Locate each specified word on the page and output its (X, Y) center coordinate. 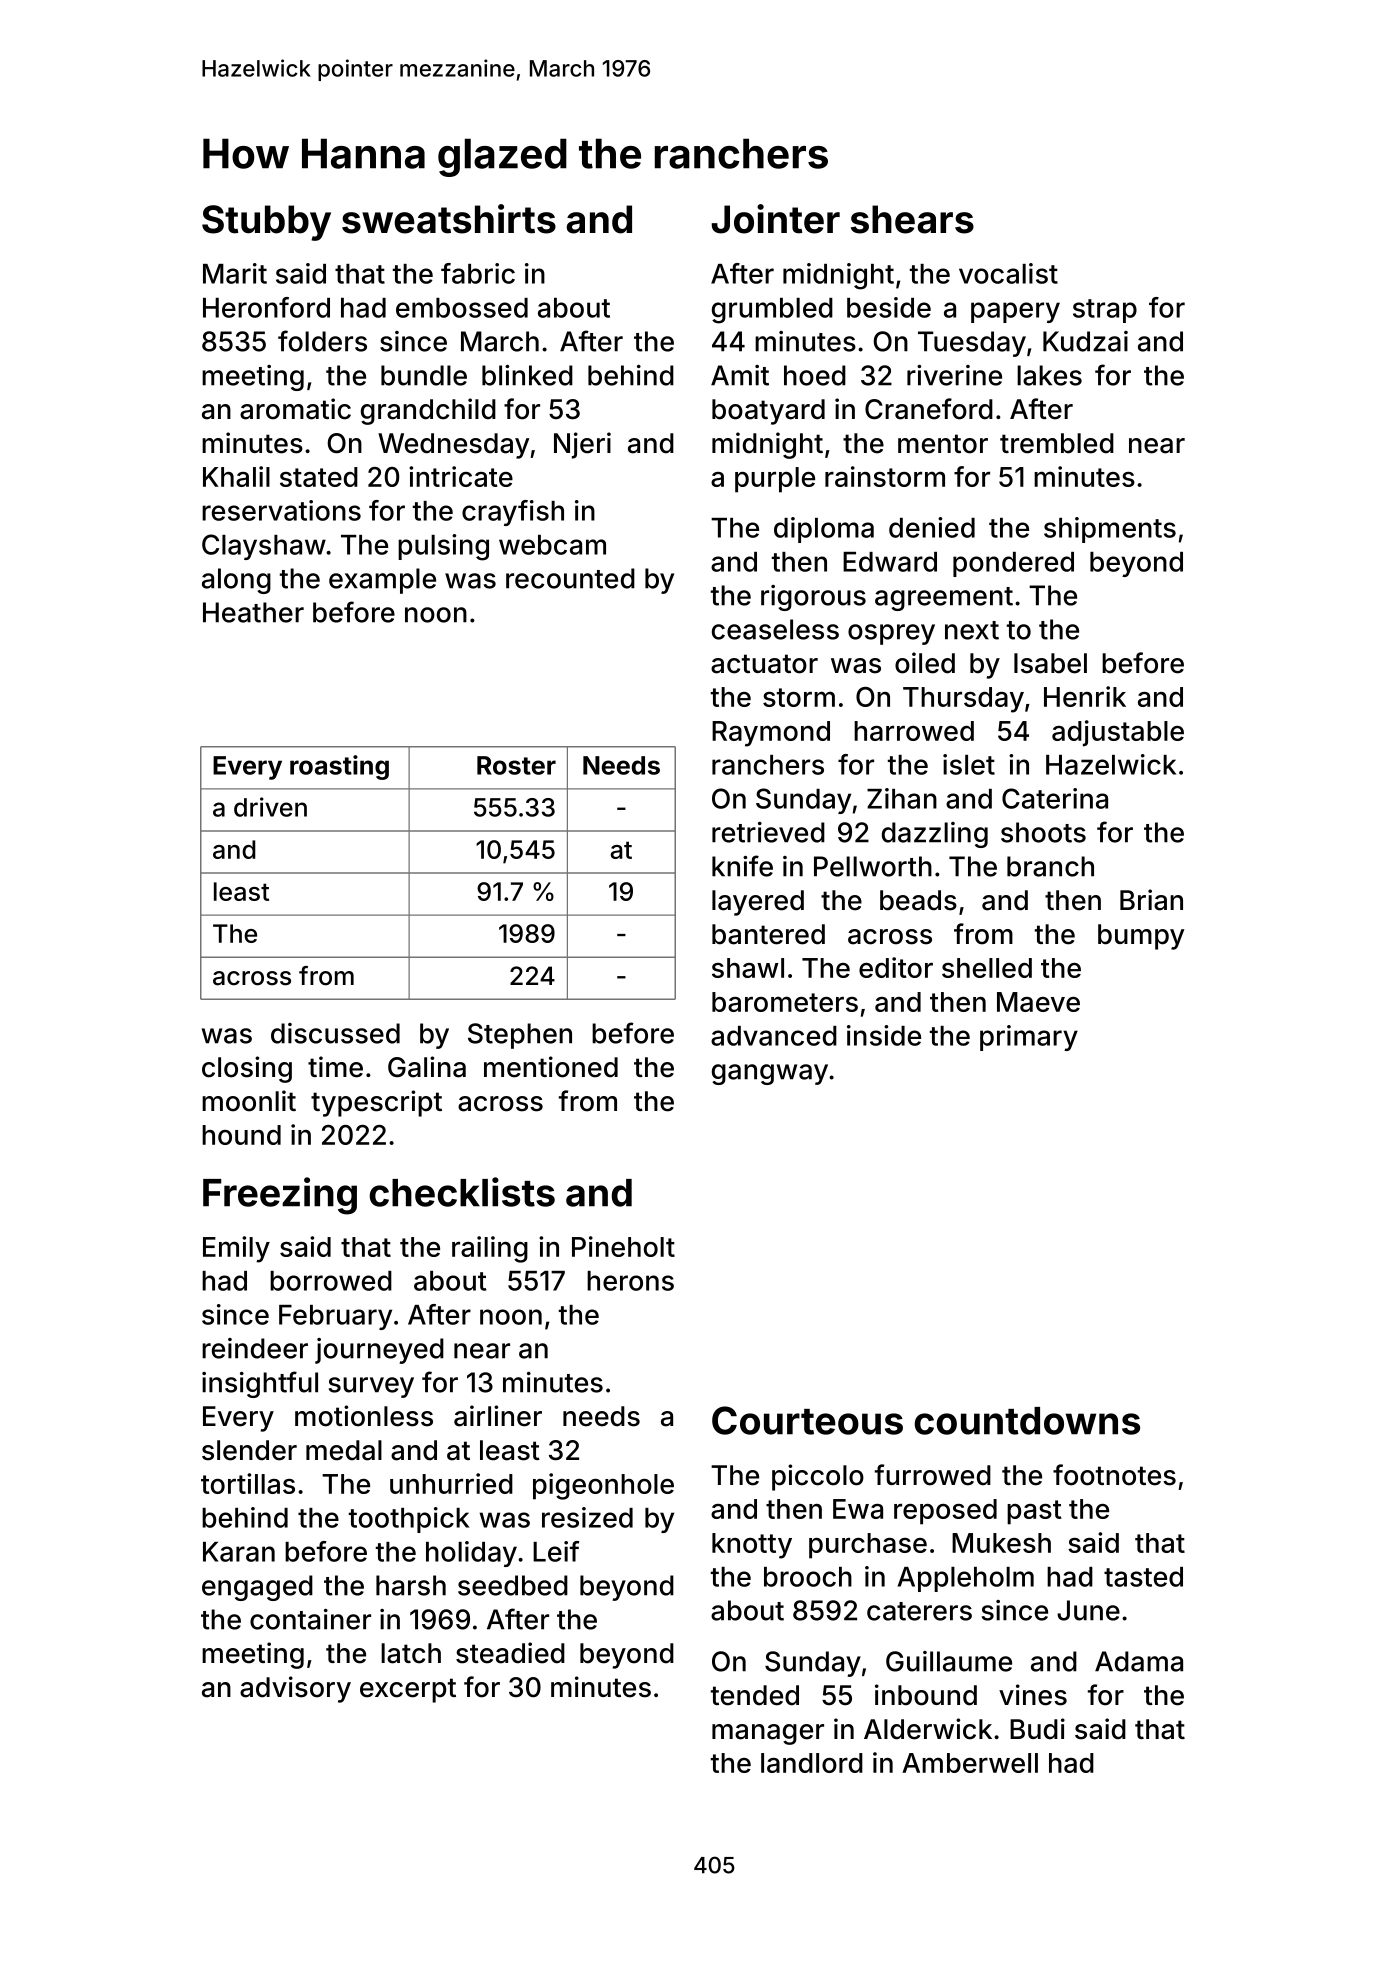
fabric (478, 273)
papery (1015, 312)
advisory (295, 1689)
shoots (1043, 832)
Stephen (520, 1036)
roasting (339, 767)
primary (1029, 1038)
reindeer (255, 1348)
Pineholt (623, 1246)
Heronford (266, 307)
